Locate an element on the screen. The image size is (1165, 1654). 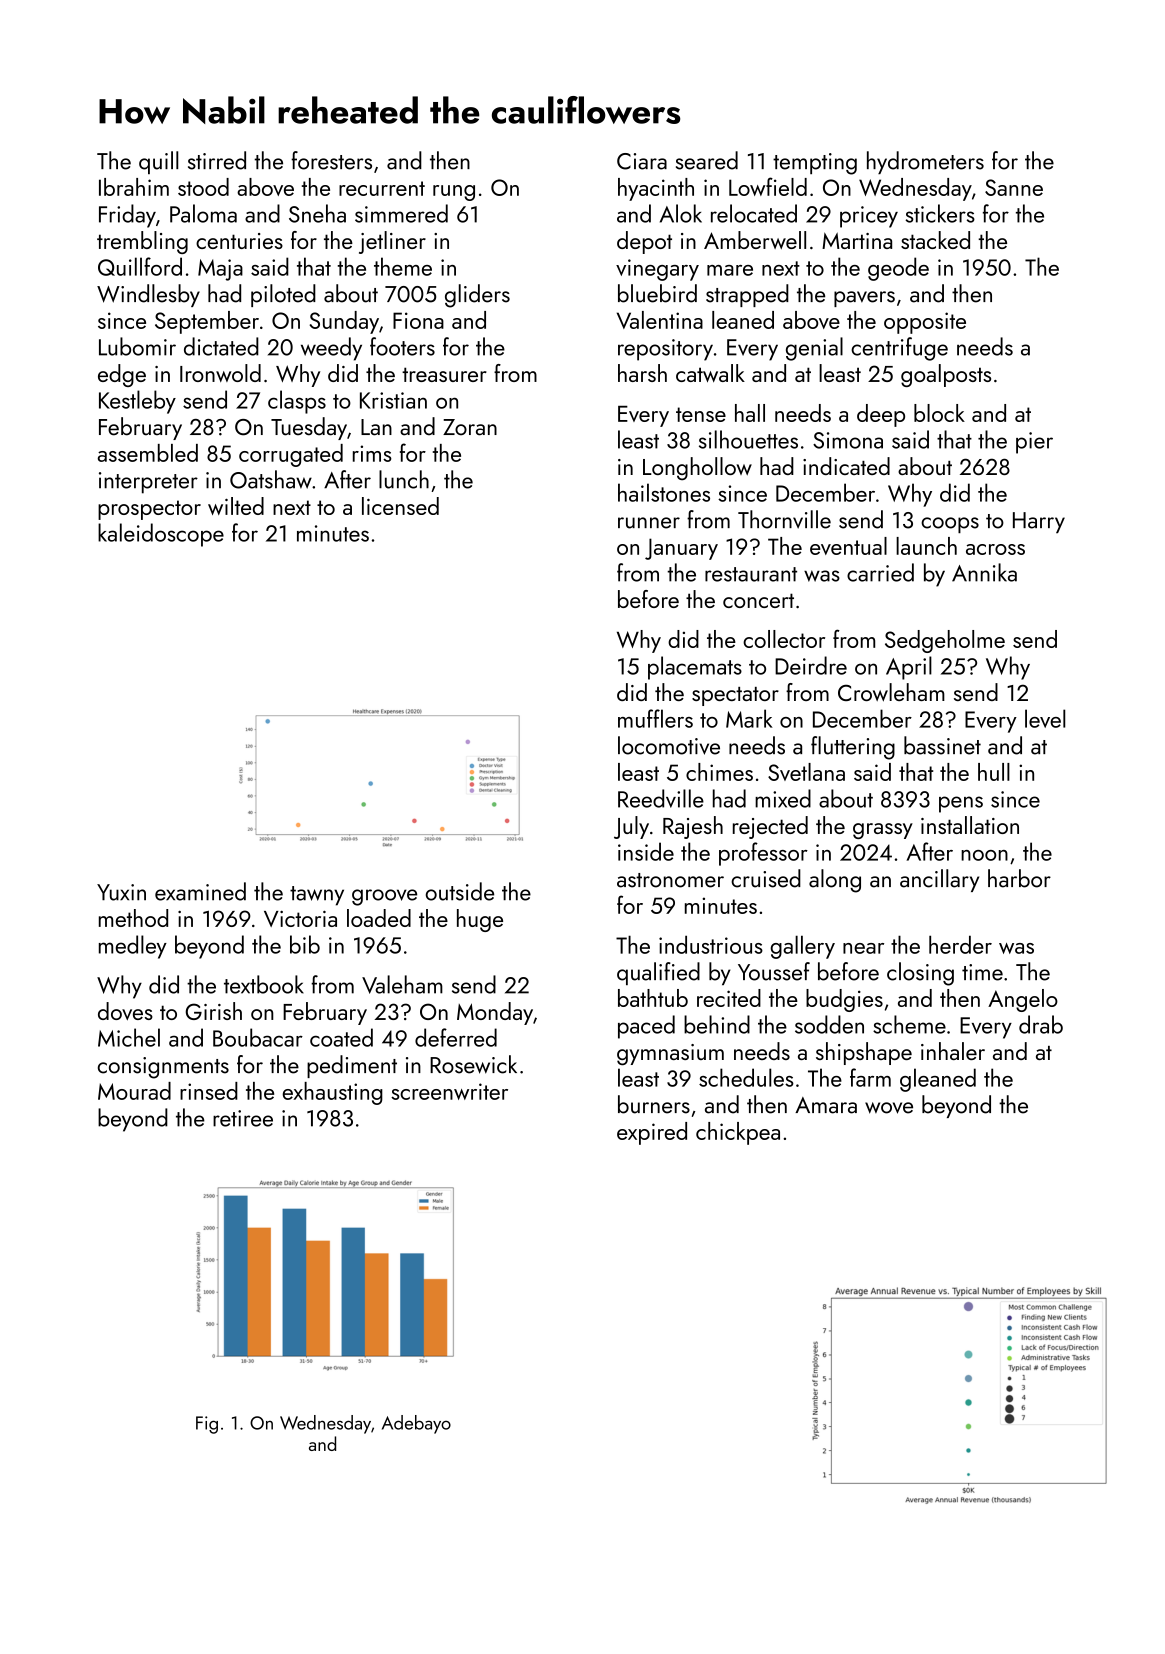
retiree is located at coordinates (243, 1118).
